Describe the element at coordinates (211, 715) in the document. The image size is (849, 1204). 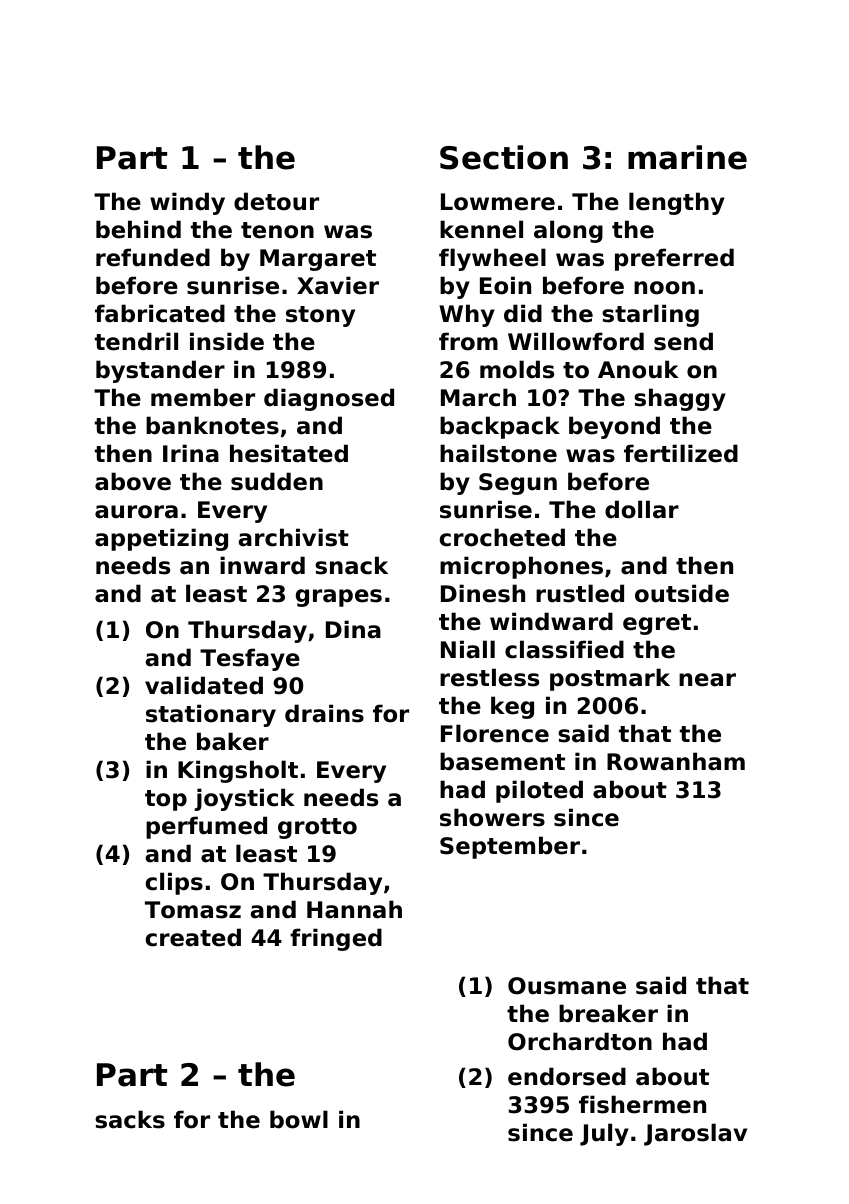
I see `stationary` at that location.
